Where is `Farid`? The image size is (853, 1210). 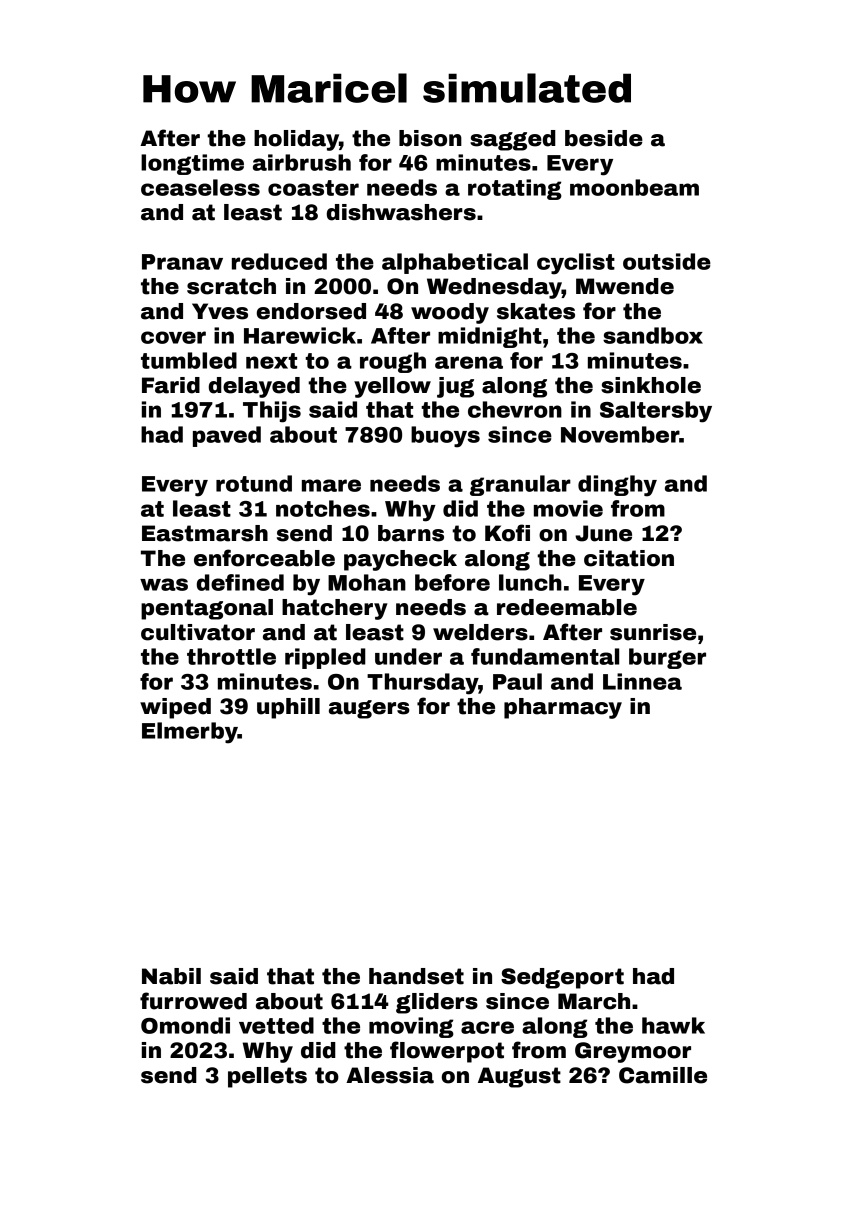 Farid is located at coordinates (171, 385).
